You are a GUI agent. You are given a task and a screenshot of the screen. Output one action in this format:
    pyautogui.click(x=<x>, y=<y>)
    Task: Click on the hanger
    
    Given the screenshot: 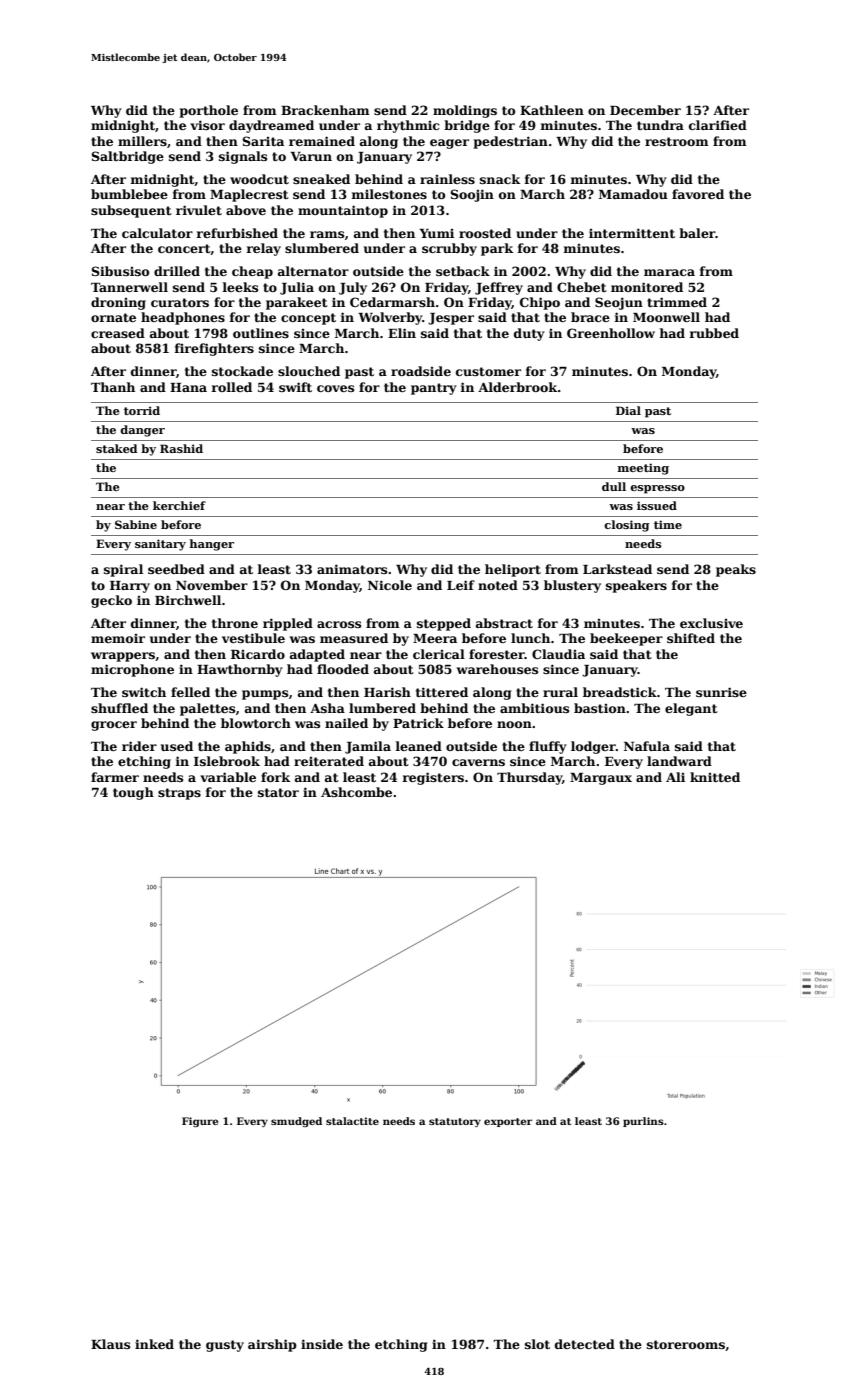 What is the action you would take?
    pyautogui.click(x=212, y=545)
